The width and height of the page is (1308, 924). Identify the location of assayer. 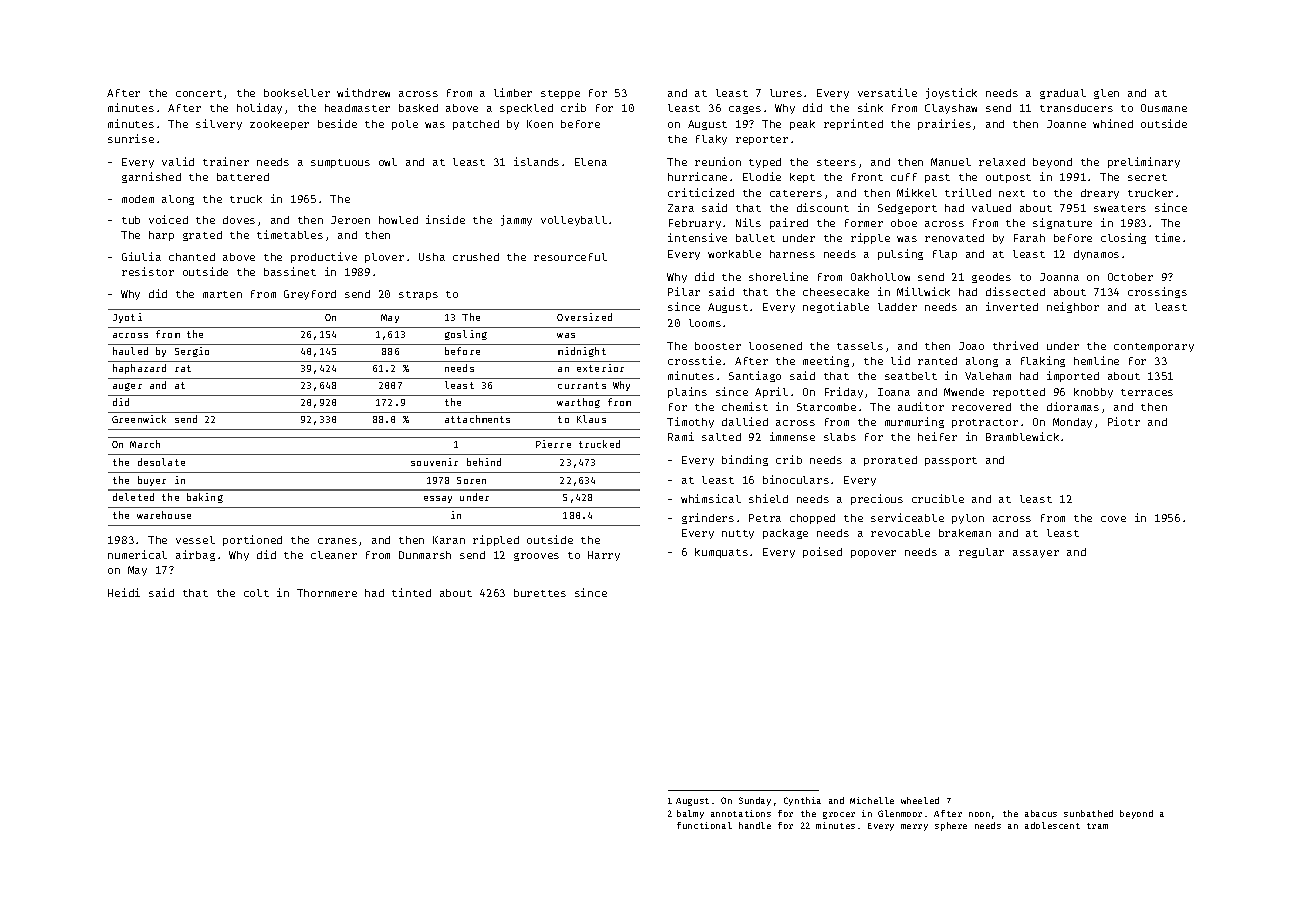
(1036, 554).
